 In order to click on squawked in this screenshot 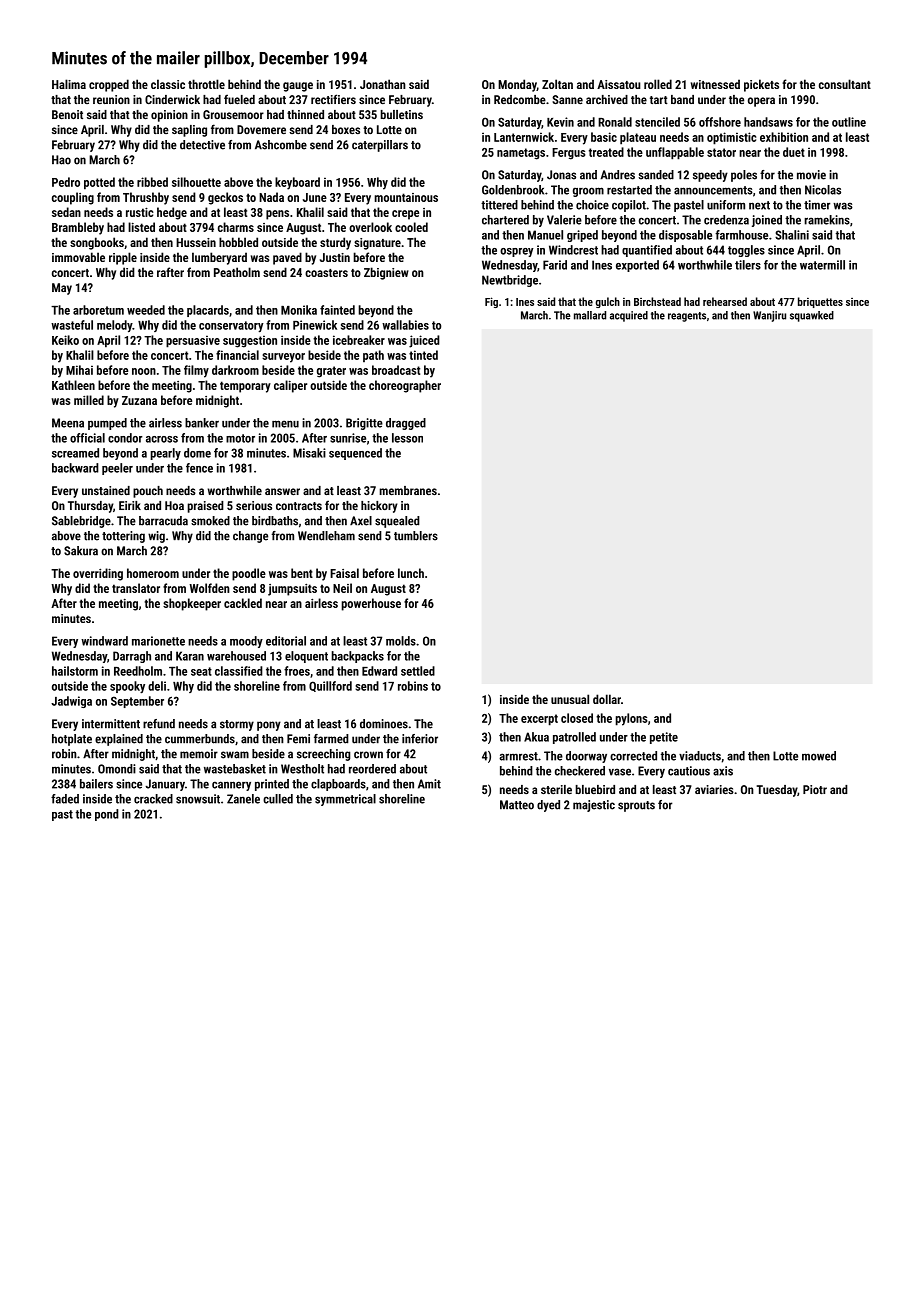, I will do `click(812, 316)`.
